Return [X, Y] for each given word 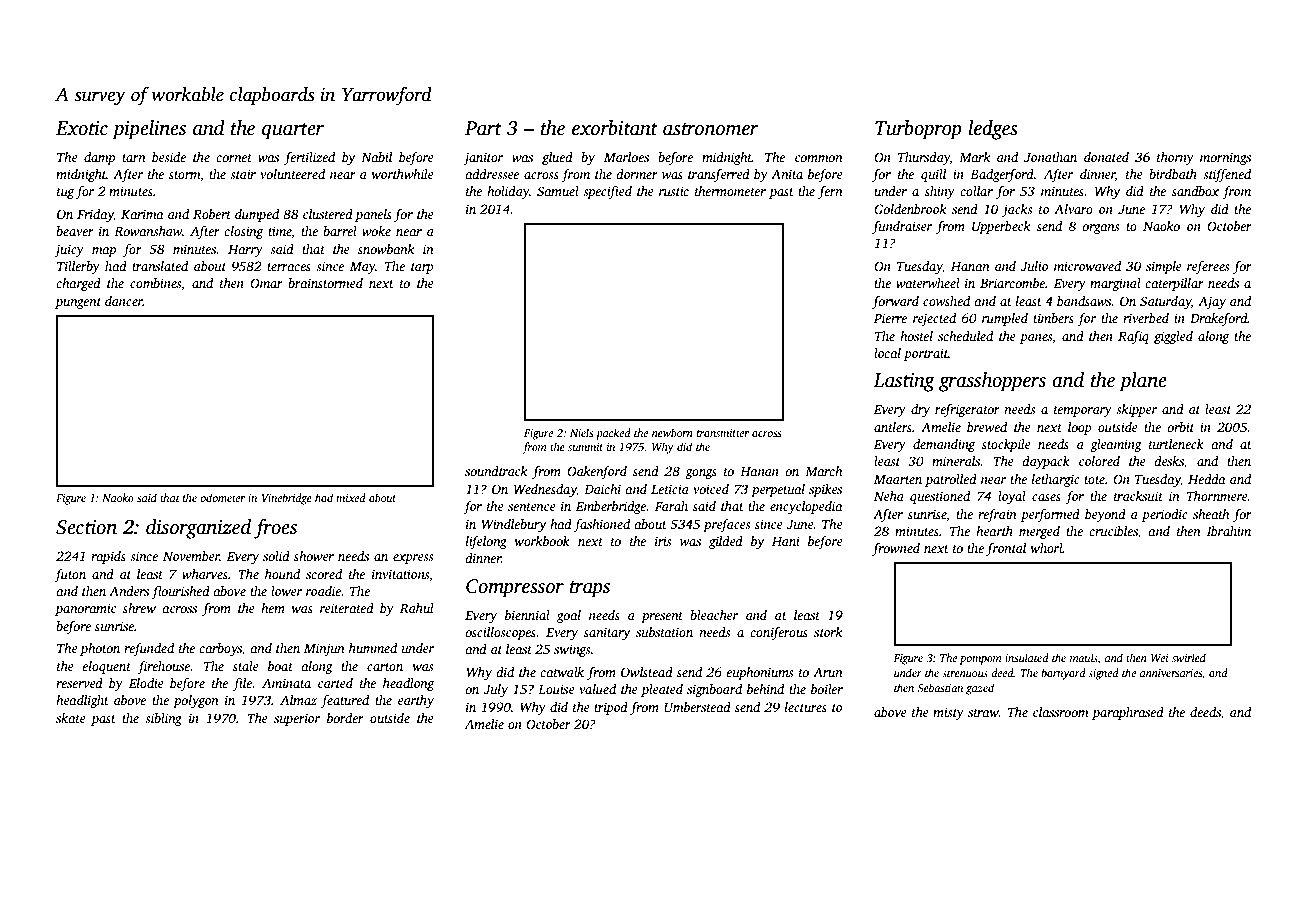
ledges [993, 130]
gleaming [1116, 445]
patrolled [951, 480]
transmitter [723, 433]
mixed [351, 497]
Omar [266, 283]
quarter [293, 131]
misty [948, 713]
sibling [163, 719]
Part [483, 128]
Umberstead [697, 707]
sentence [532, 507]
